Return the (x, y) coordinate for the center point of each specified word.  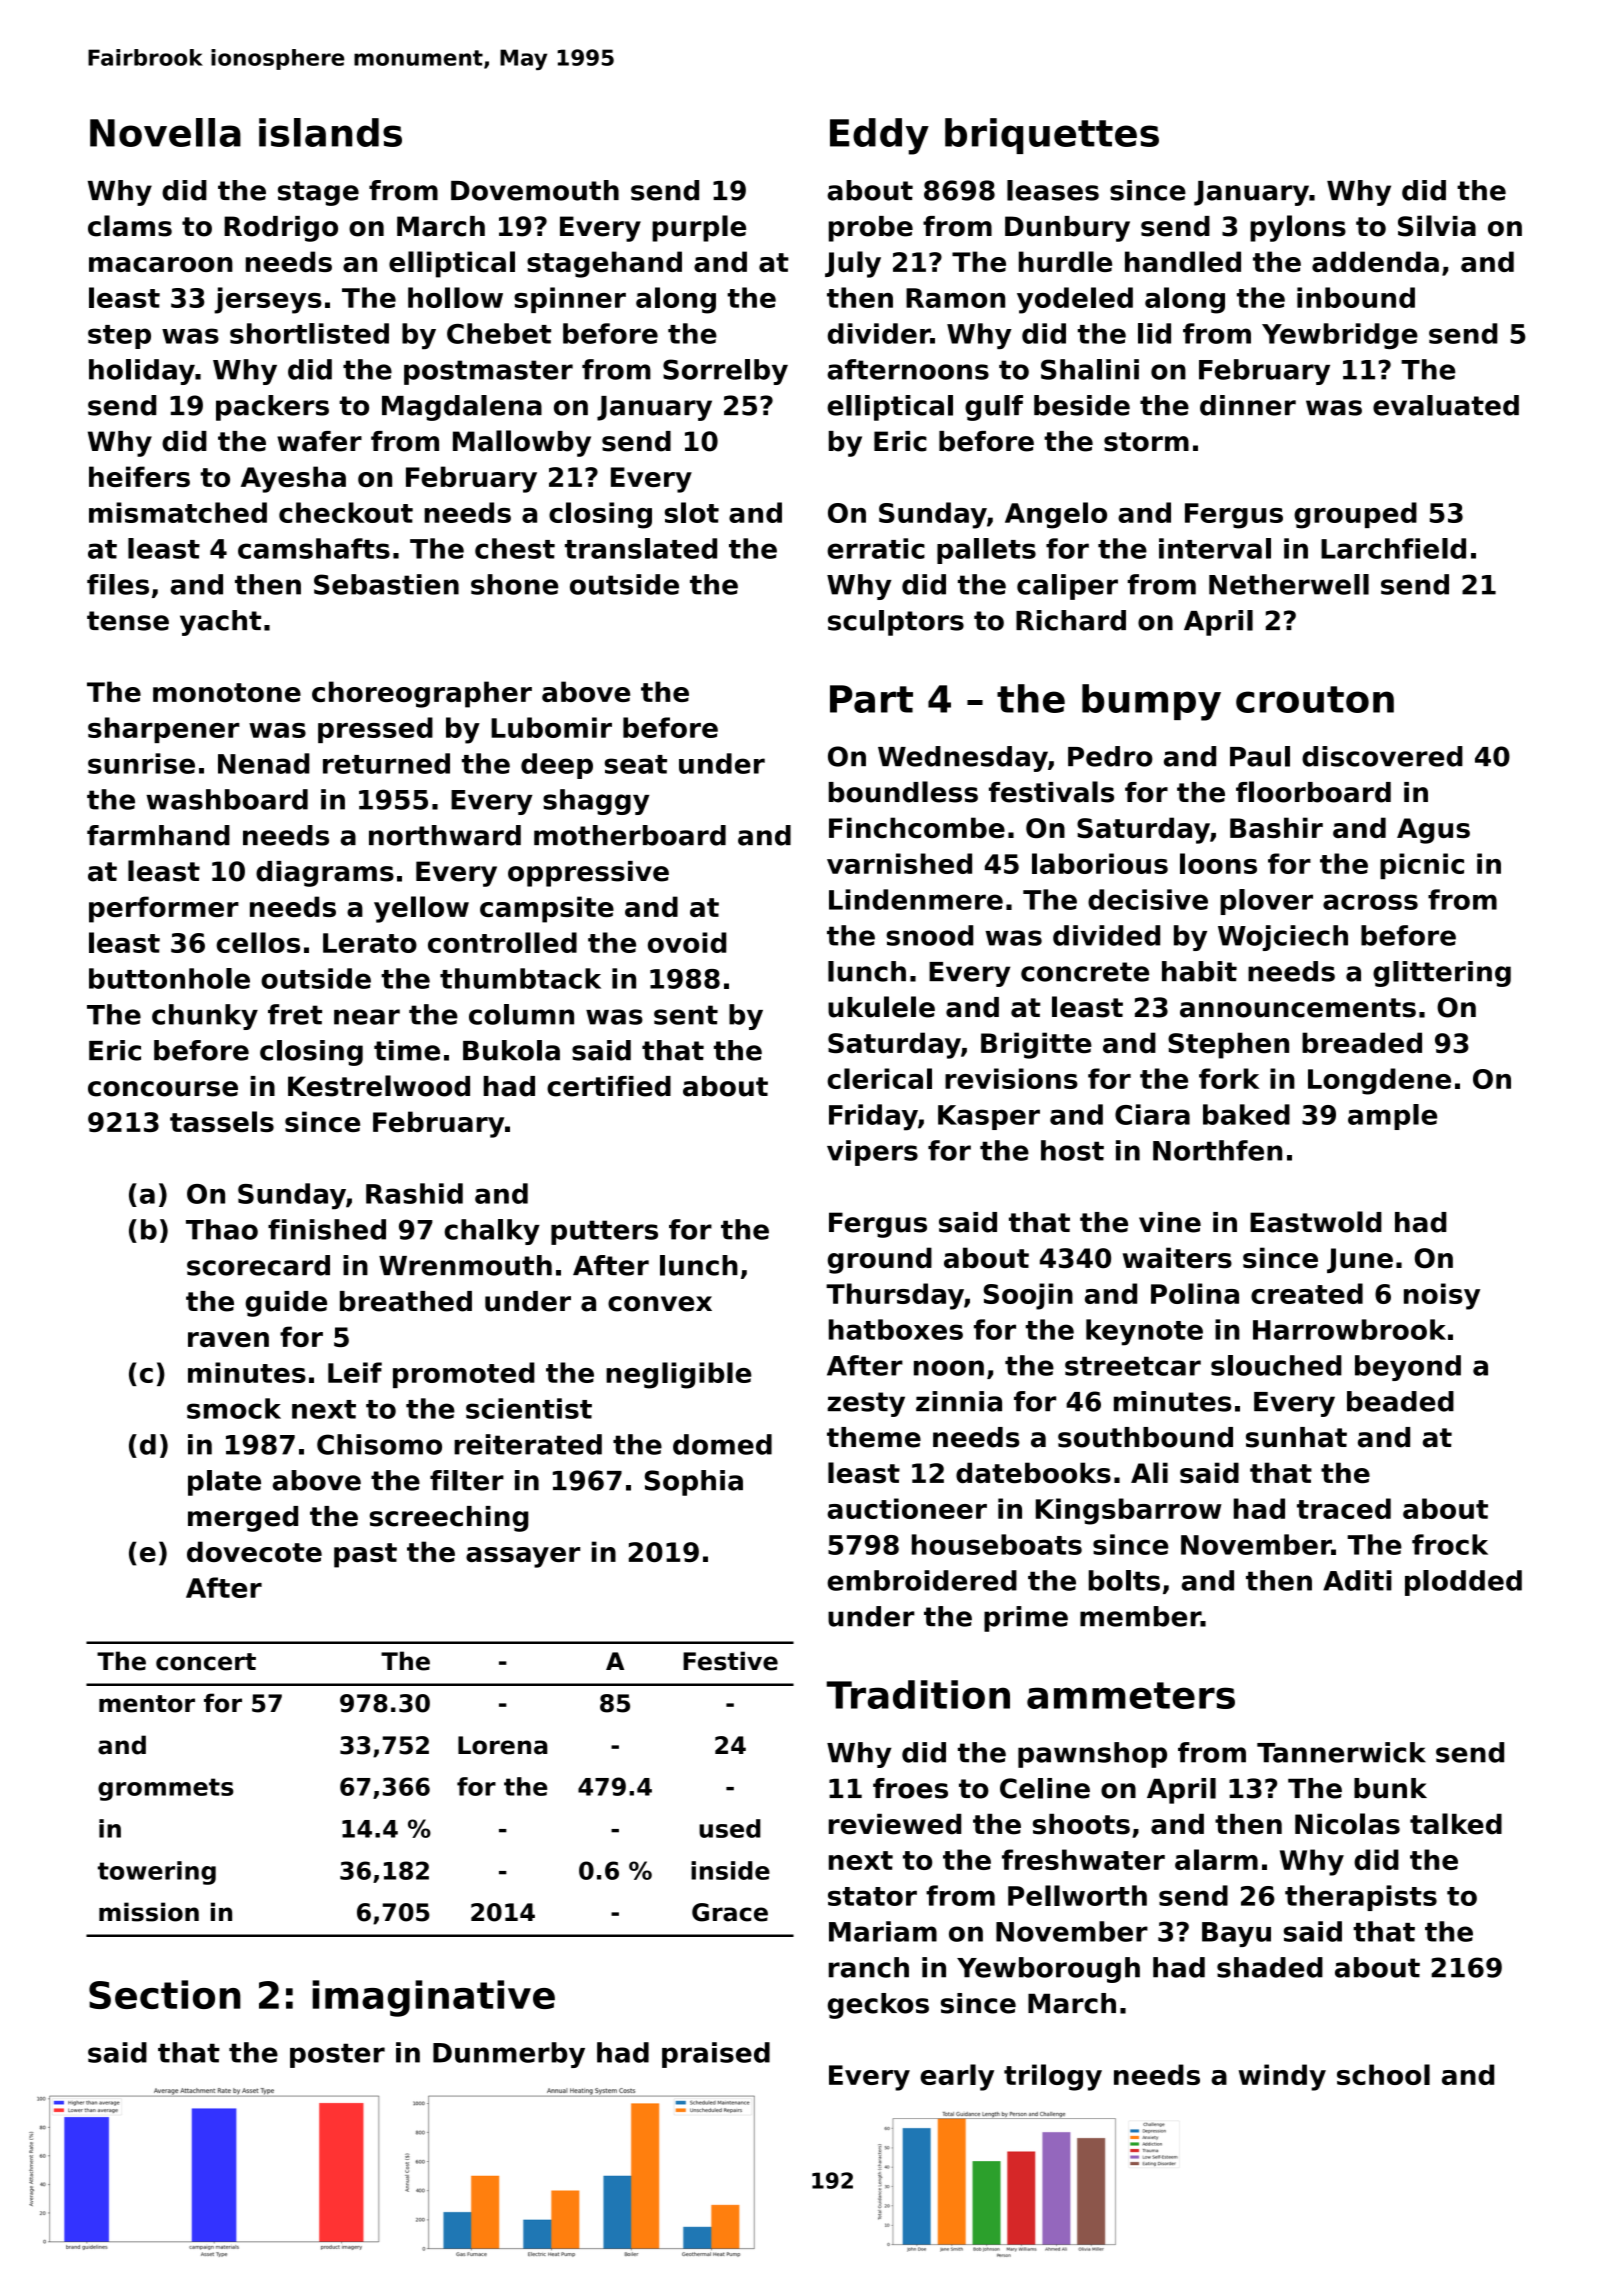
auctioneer (907, 1508)
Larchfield (1393, 548)
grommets (166, 1789)
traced (1344, 1508)
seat (636, 764)
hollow (455, 297)
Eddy (879, 136)
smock (234, 1408)
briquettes (1052, 136)
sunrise (141, 763)
